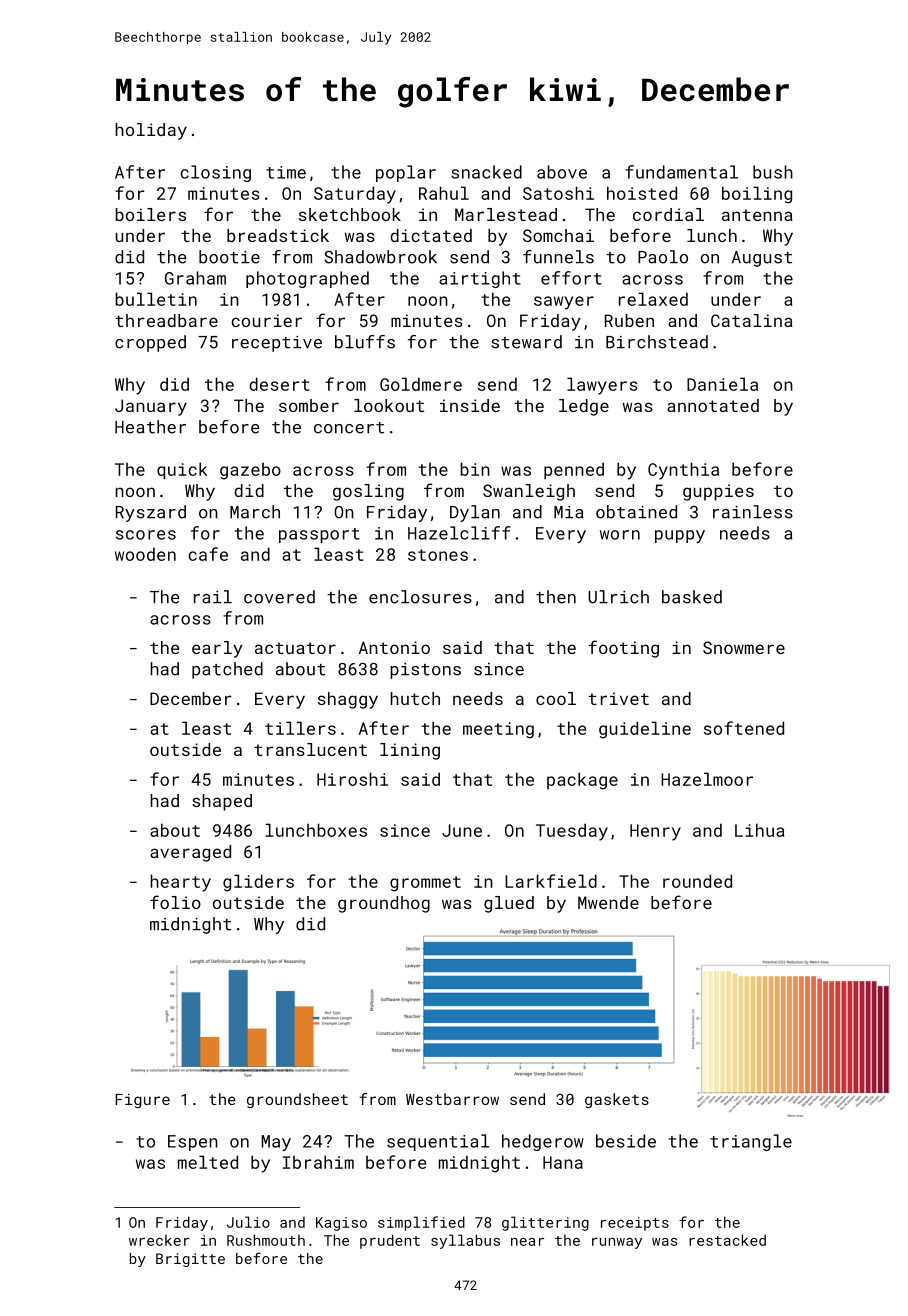 Image resolution: width=908 pixels, height=1316 pixels. Describe the element at coordinates (556, 597) in the page. I see `then` at that location.
